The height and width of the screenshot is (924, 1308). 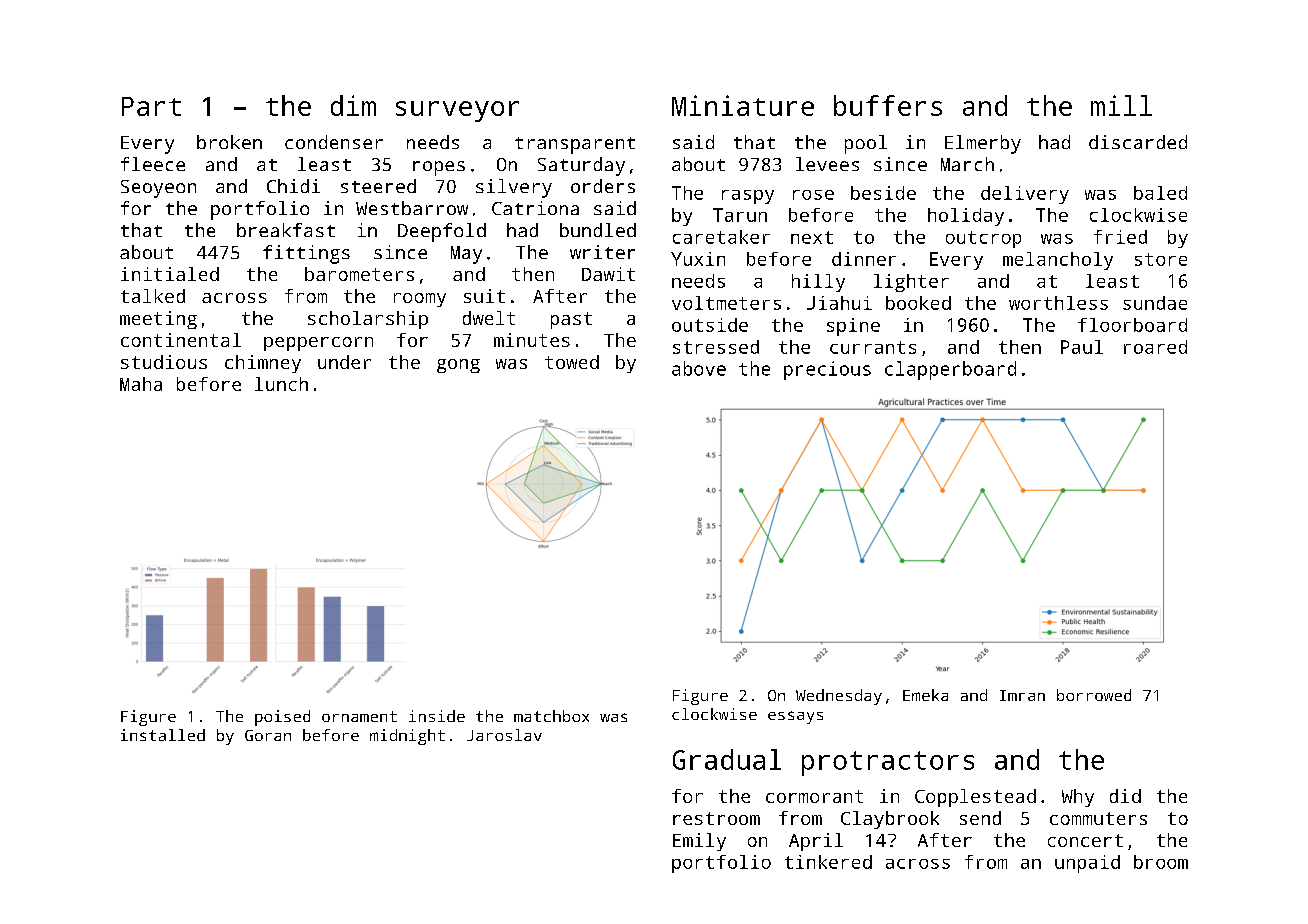 What do you see at coordinates (353, 105) in the screenshot?
I see `dim` at bounding box center [353, 105].
